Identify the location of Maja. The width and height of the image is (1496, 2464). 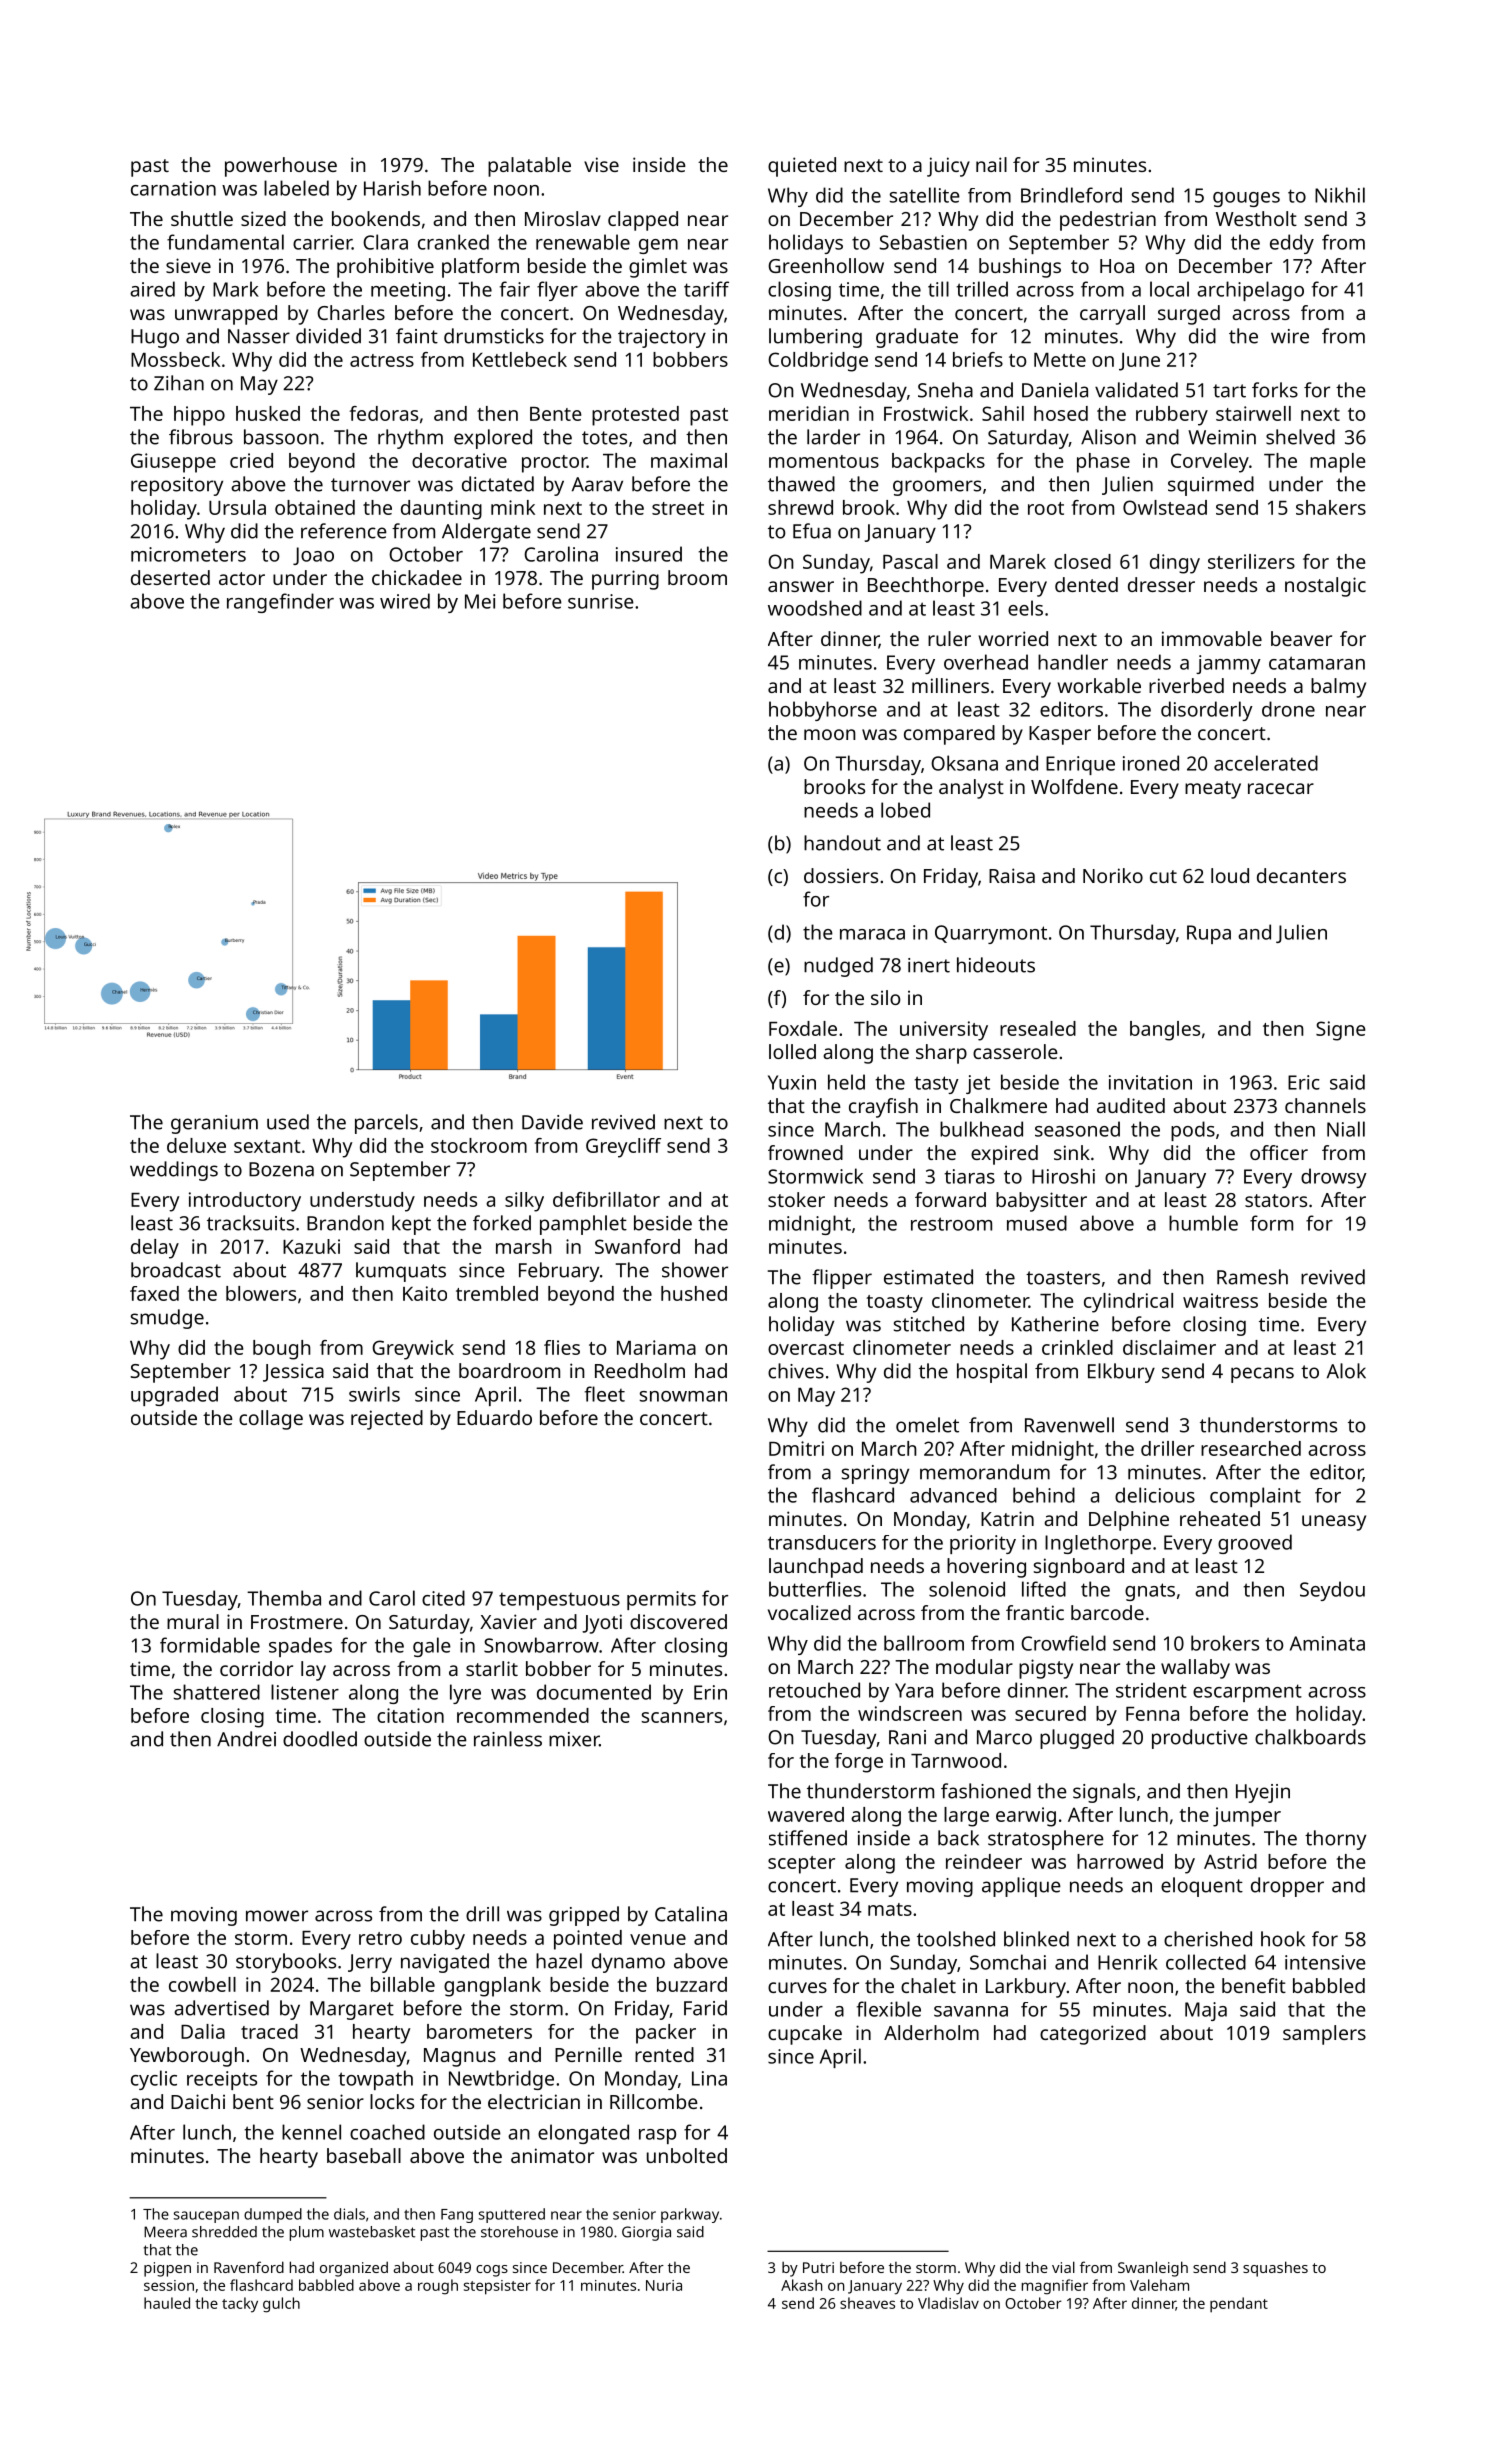
(1206, 2011).
